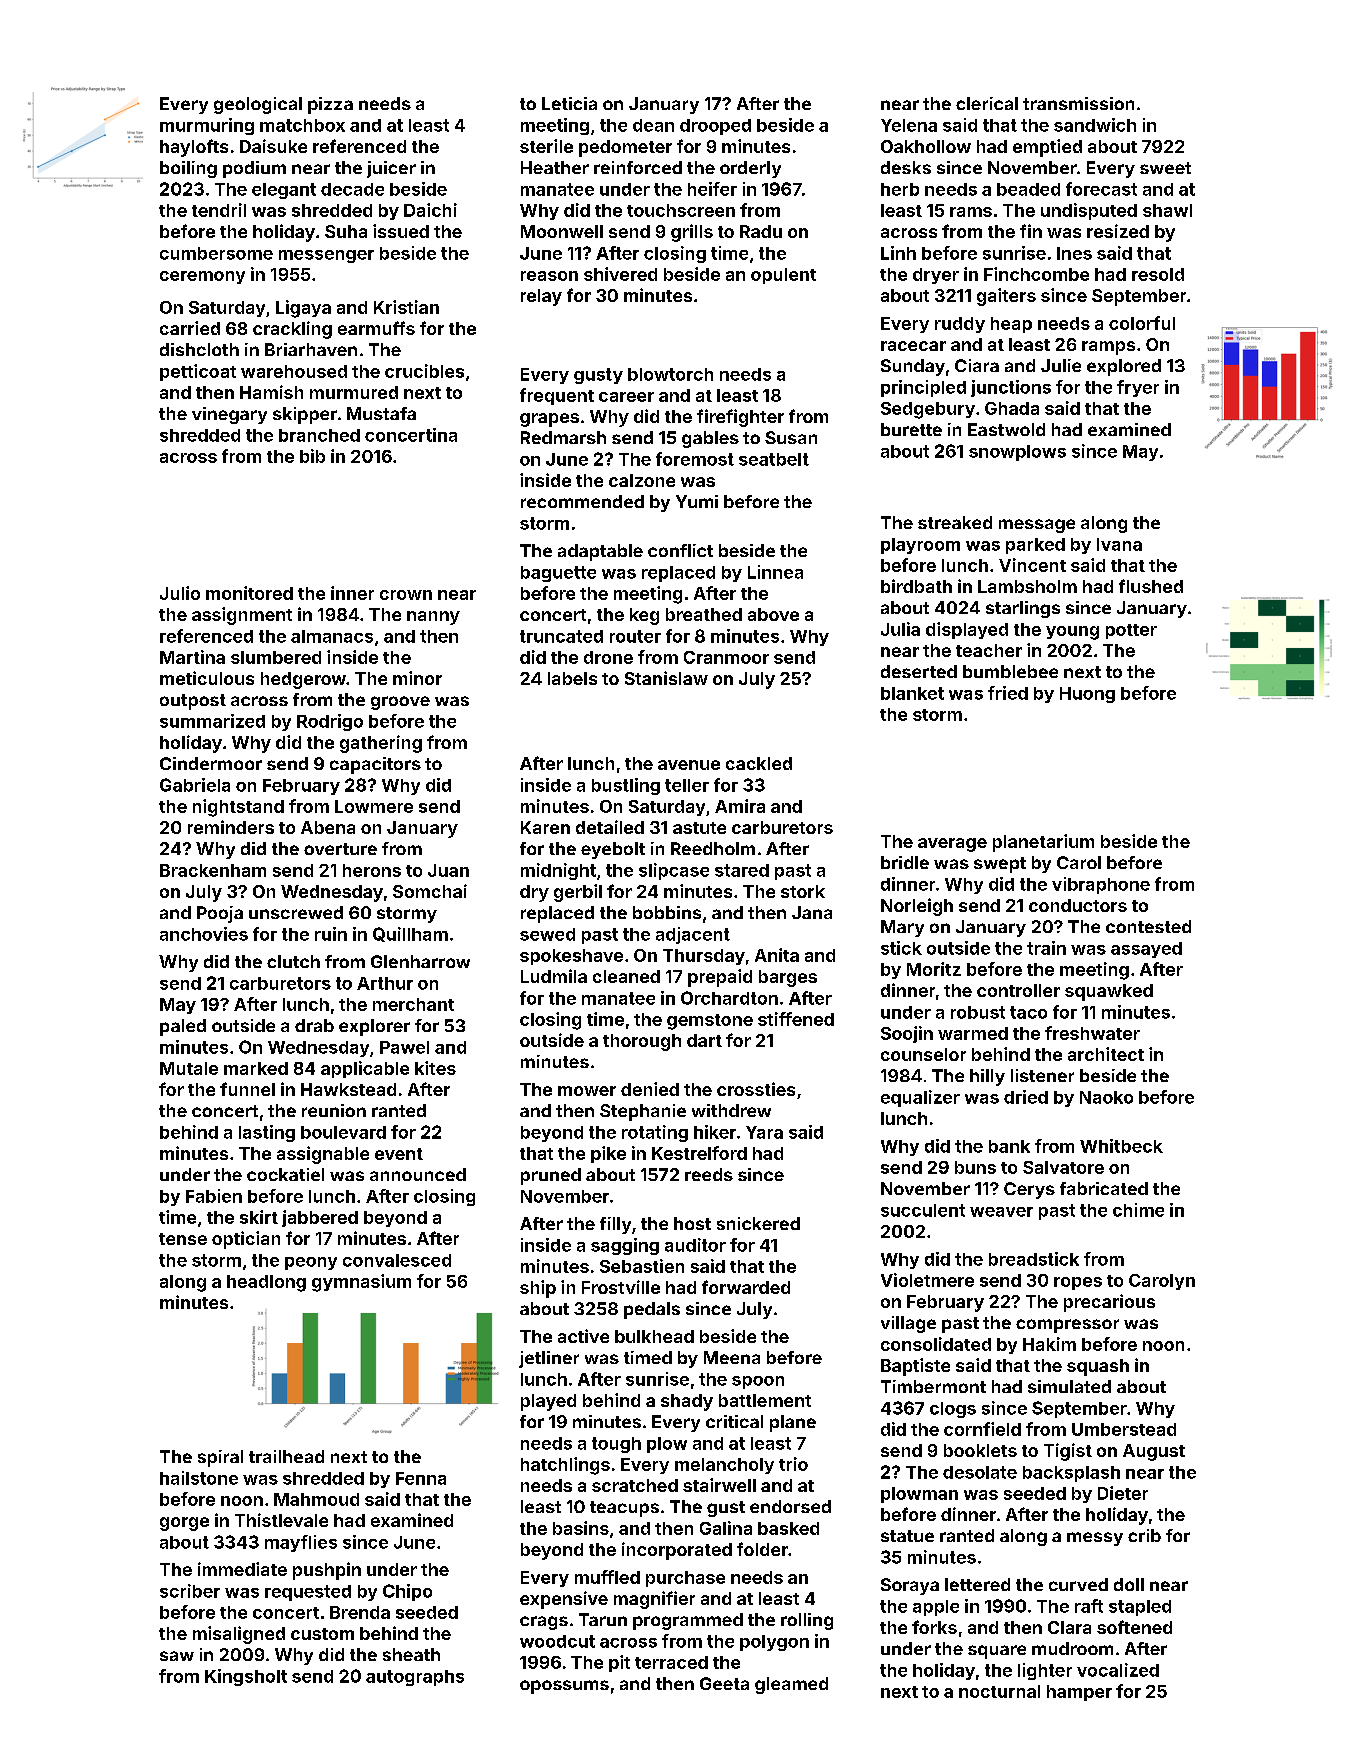 The image size is (1357, 1757). I want to click on Amira, so click(740, 806).
